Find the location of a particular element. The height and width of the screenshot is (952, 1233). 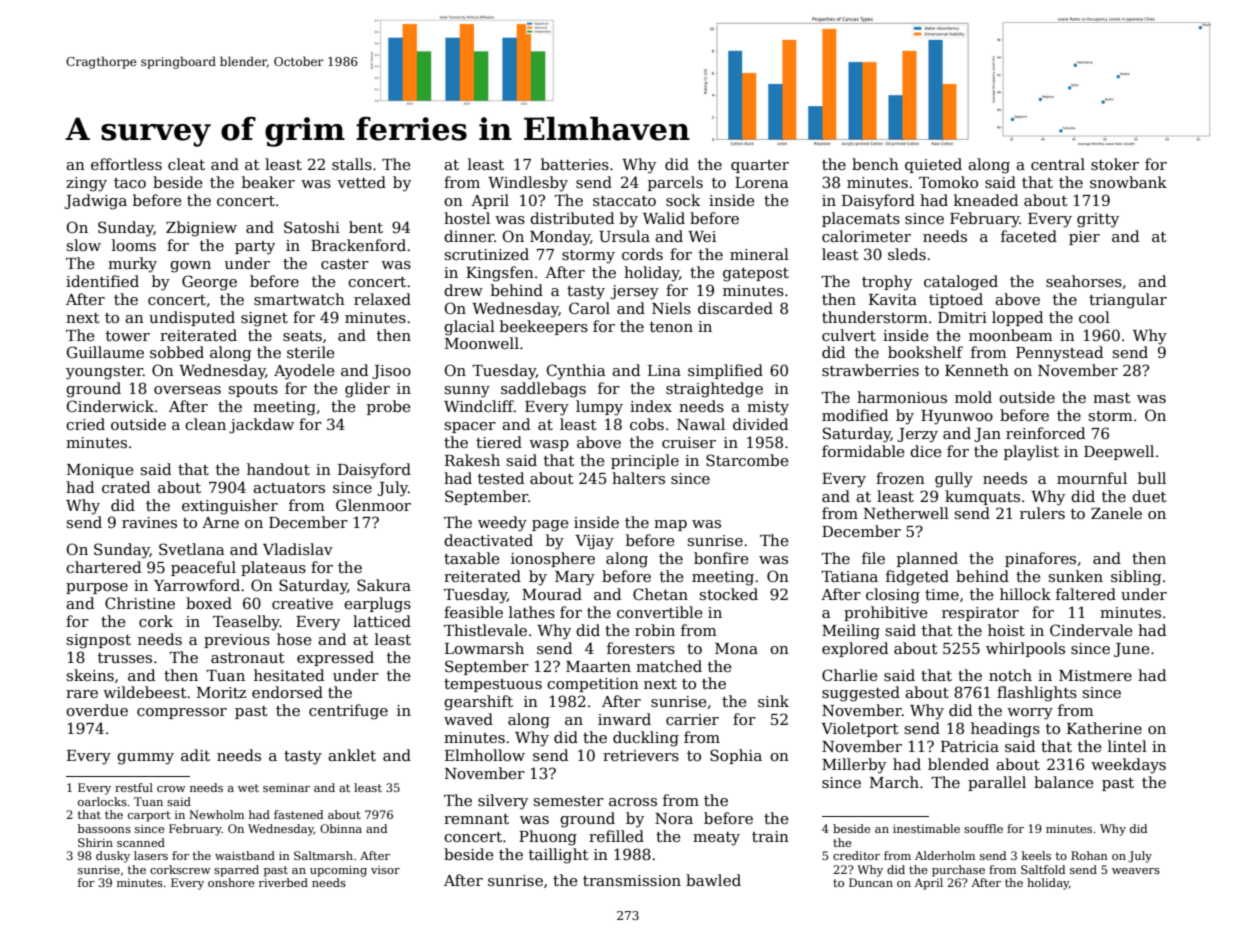

bench is located at coordinates (875, 164).
